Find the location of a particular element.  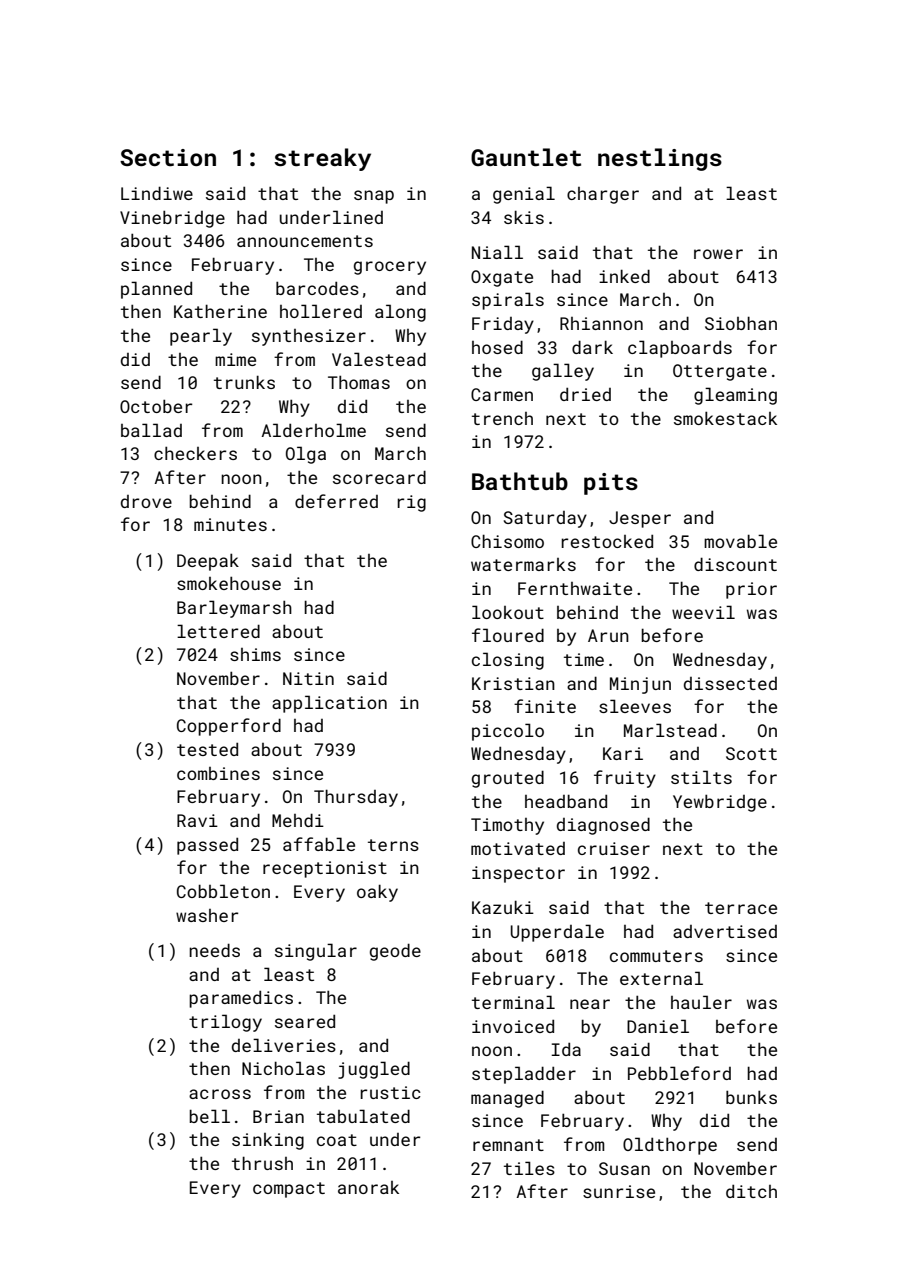

inspector is located at coordinates (518, 874).
